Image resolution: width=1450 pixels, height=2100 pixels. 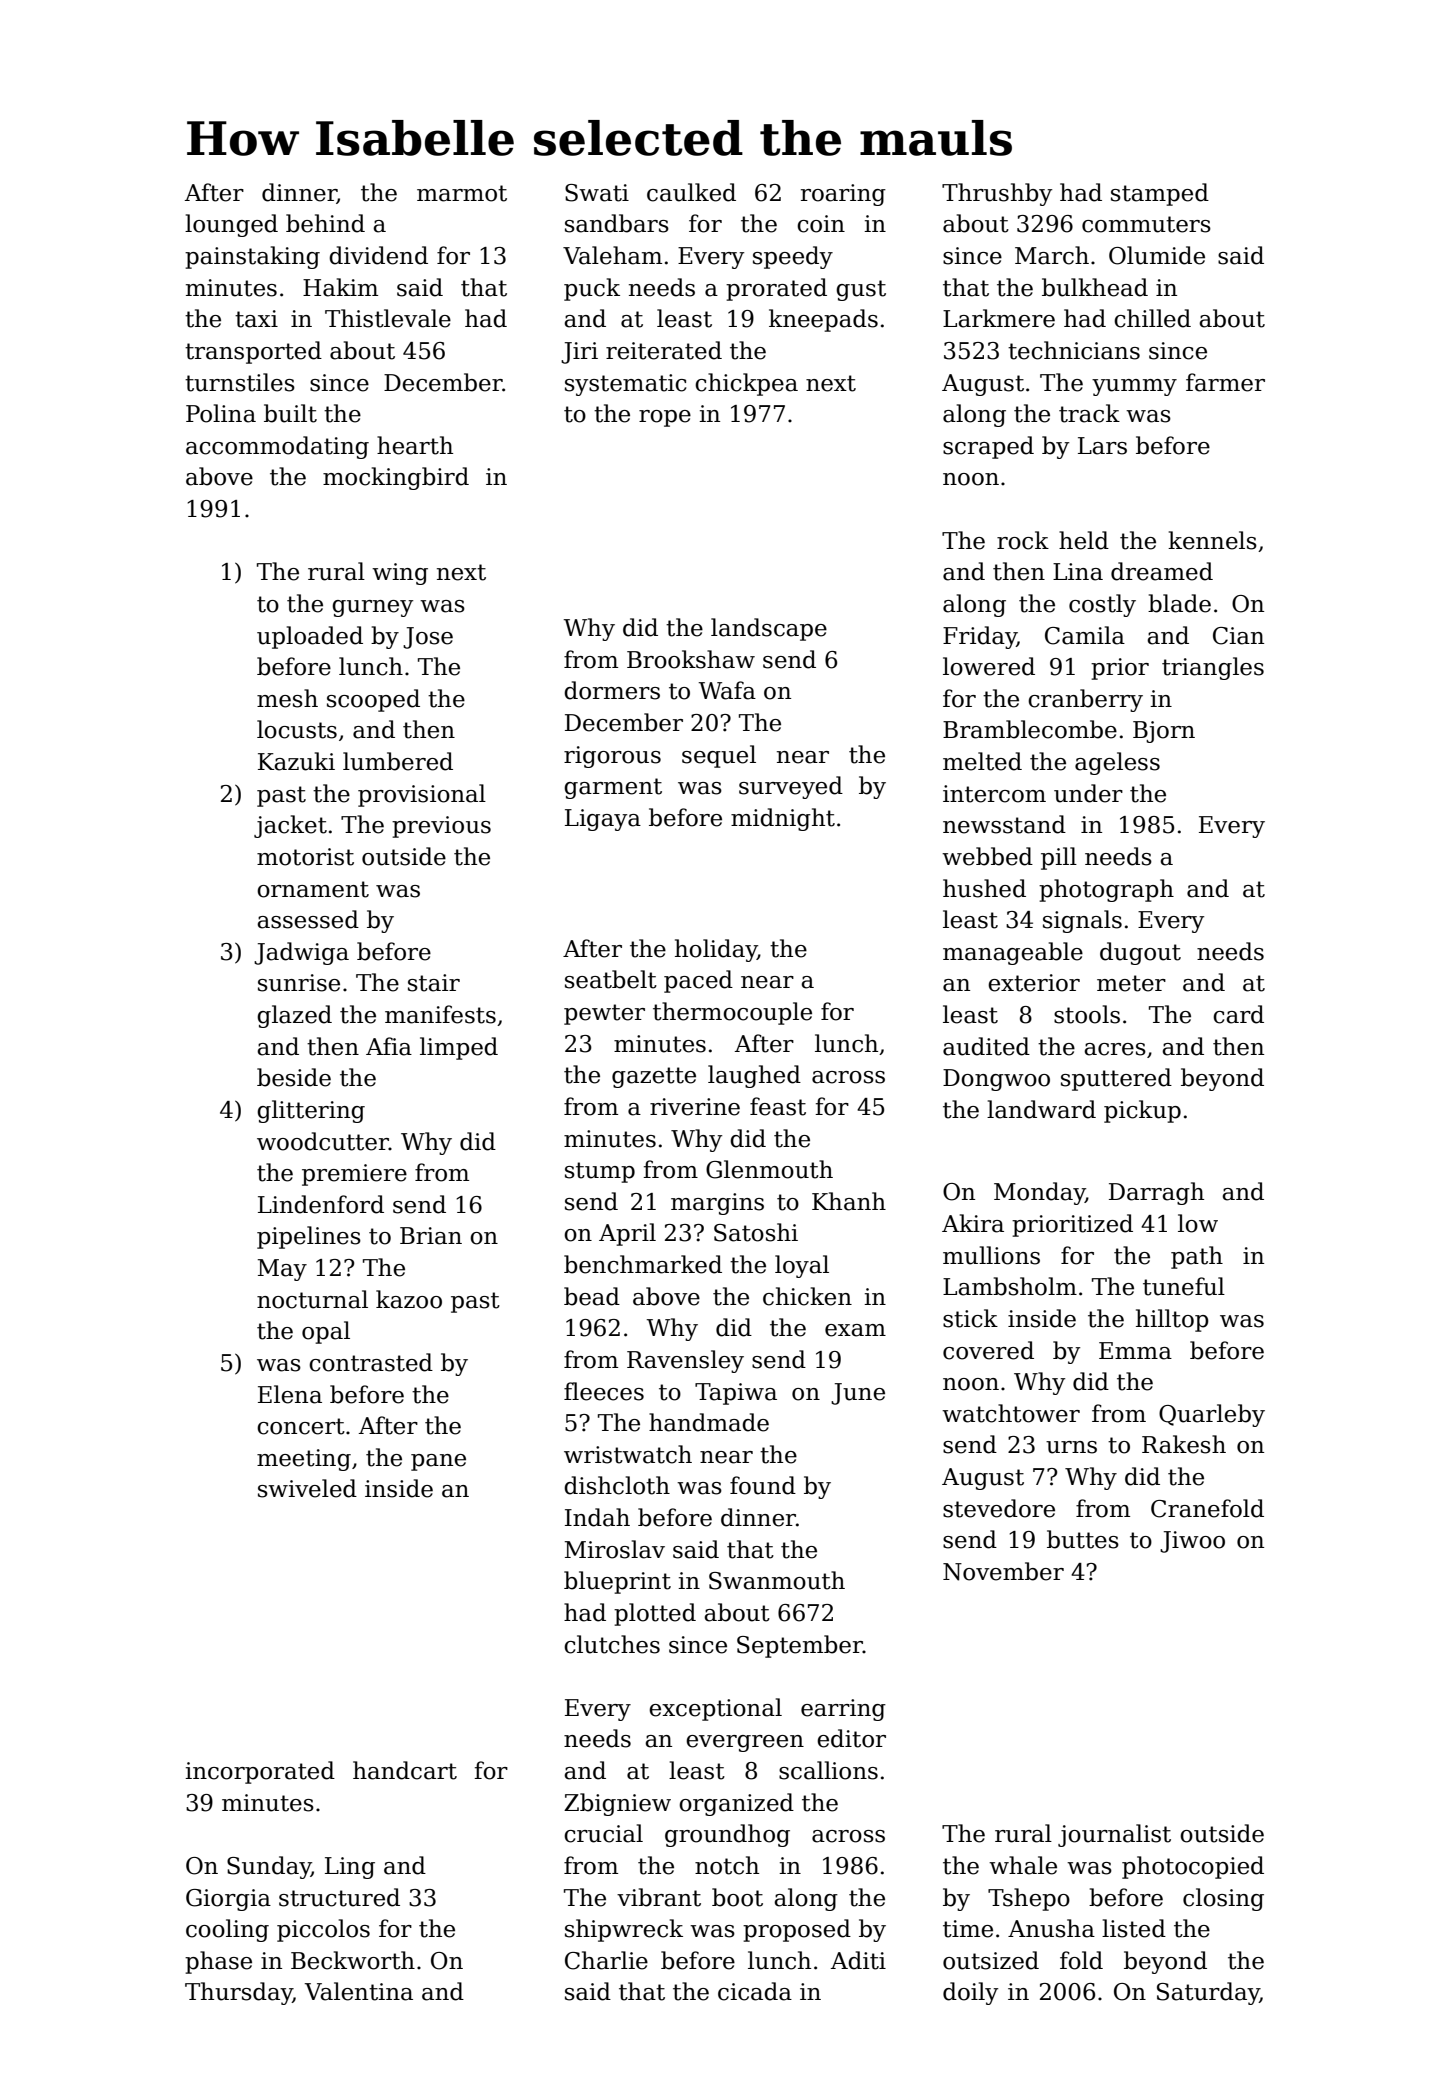 I want to click on Aditi, so click(x=858, y=1960).
